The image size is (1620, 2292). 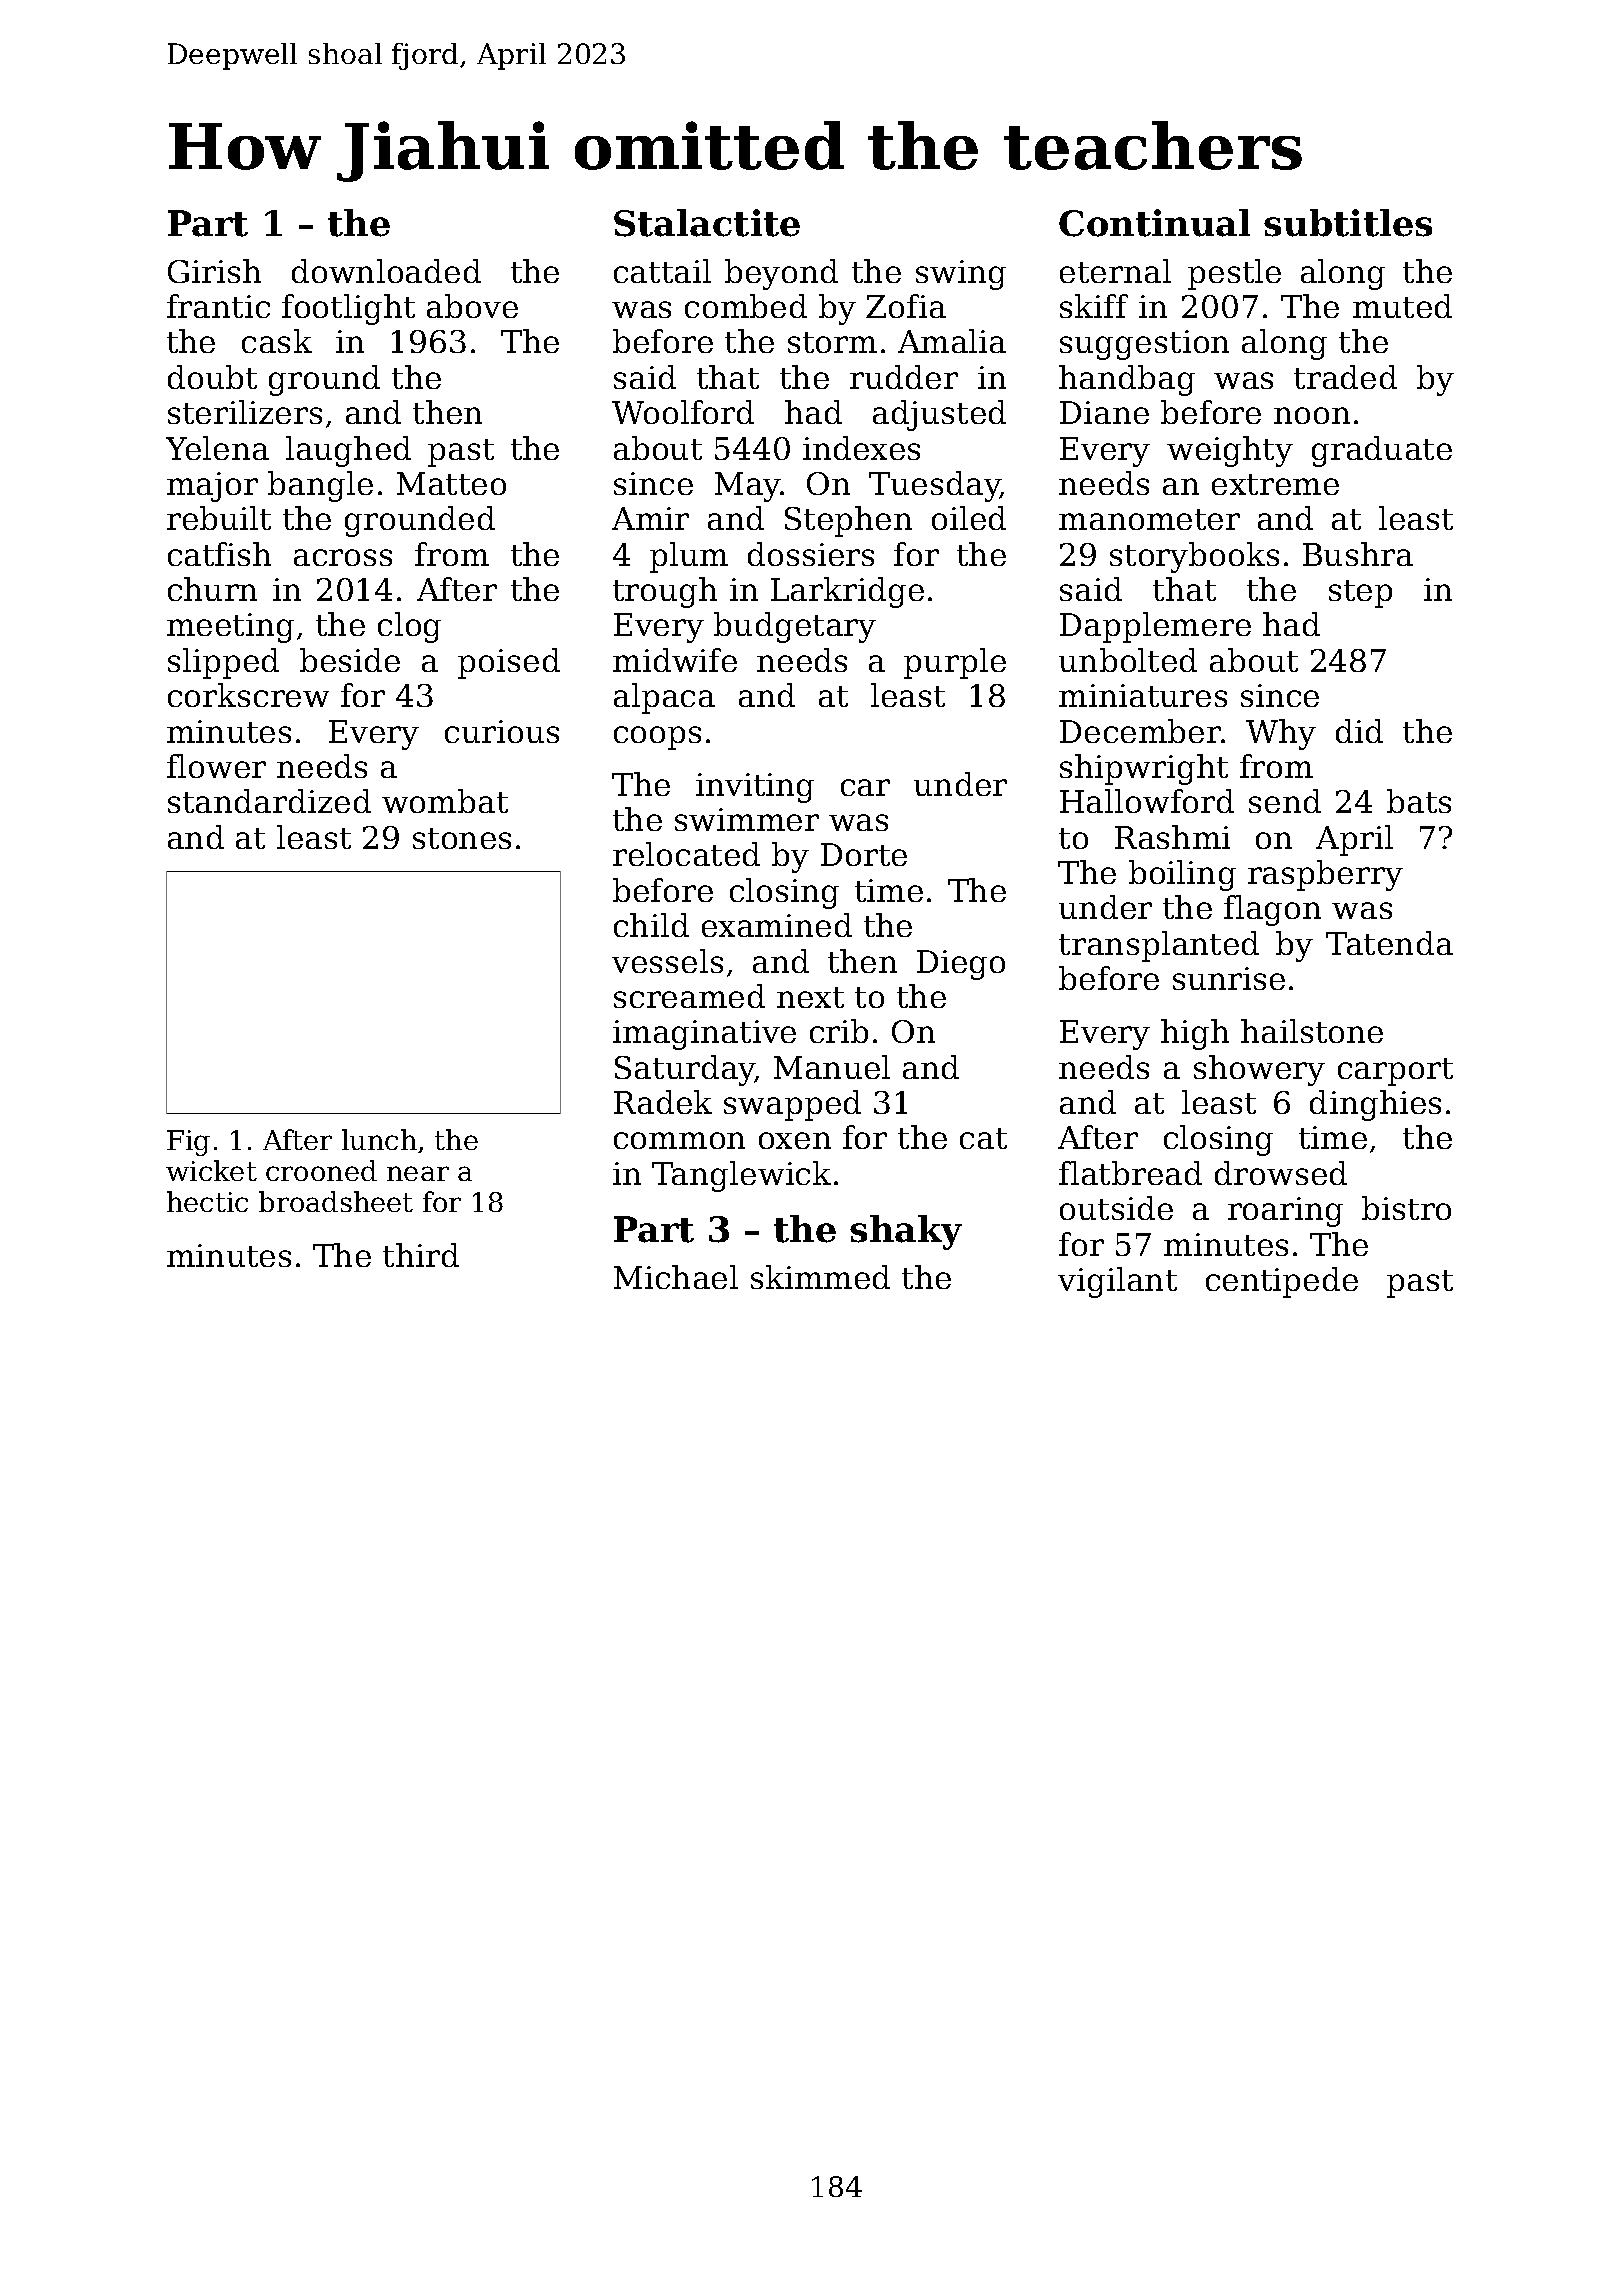 What do you see at coordinates (386, 271) in the screenshot?
I see `downloaded` at bounding box center [386, 271].
